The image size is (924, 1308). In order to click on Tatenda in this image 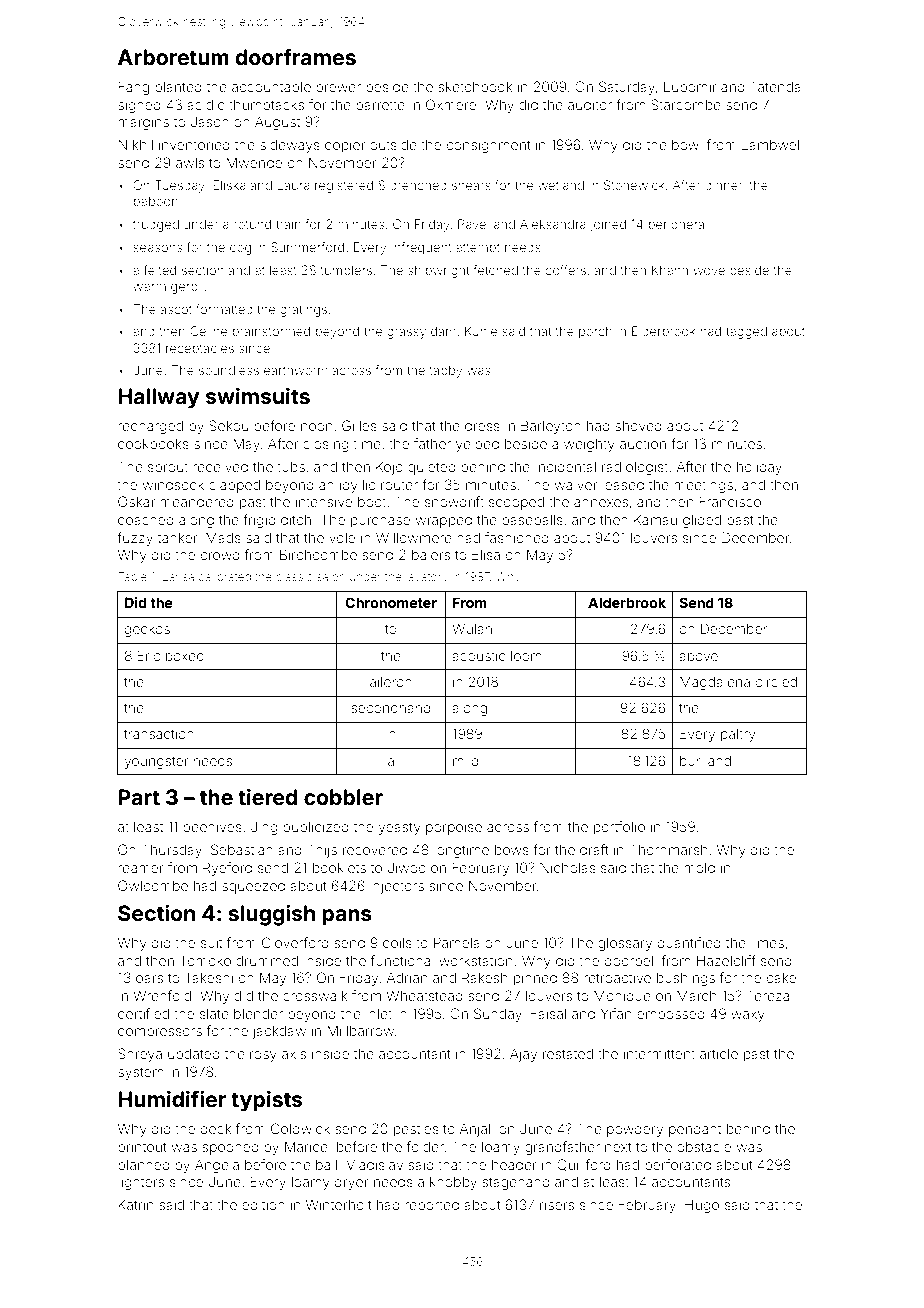, I will do `click(775, 86)`.
